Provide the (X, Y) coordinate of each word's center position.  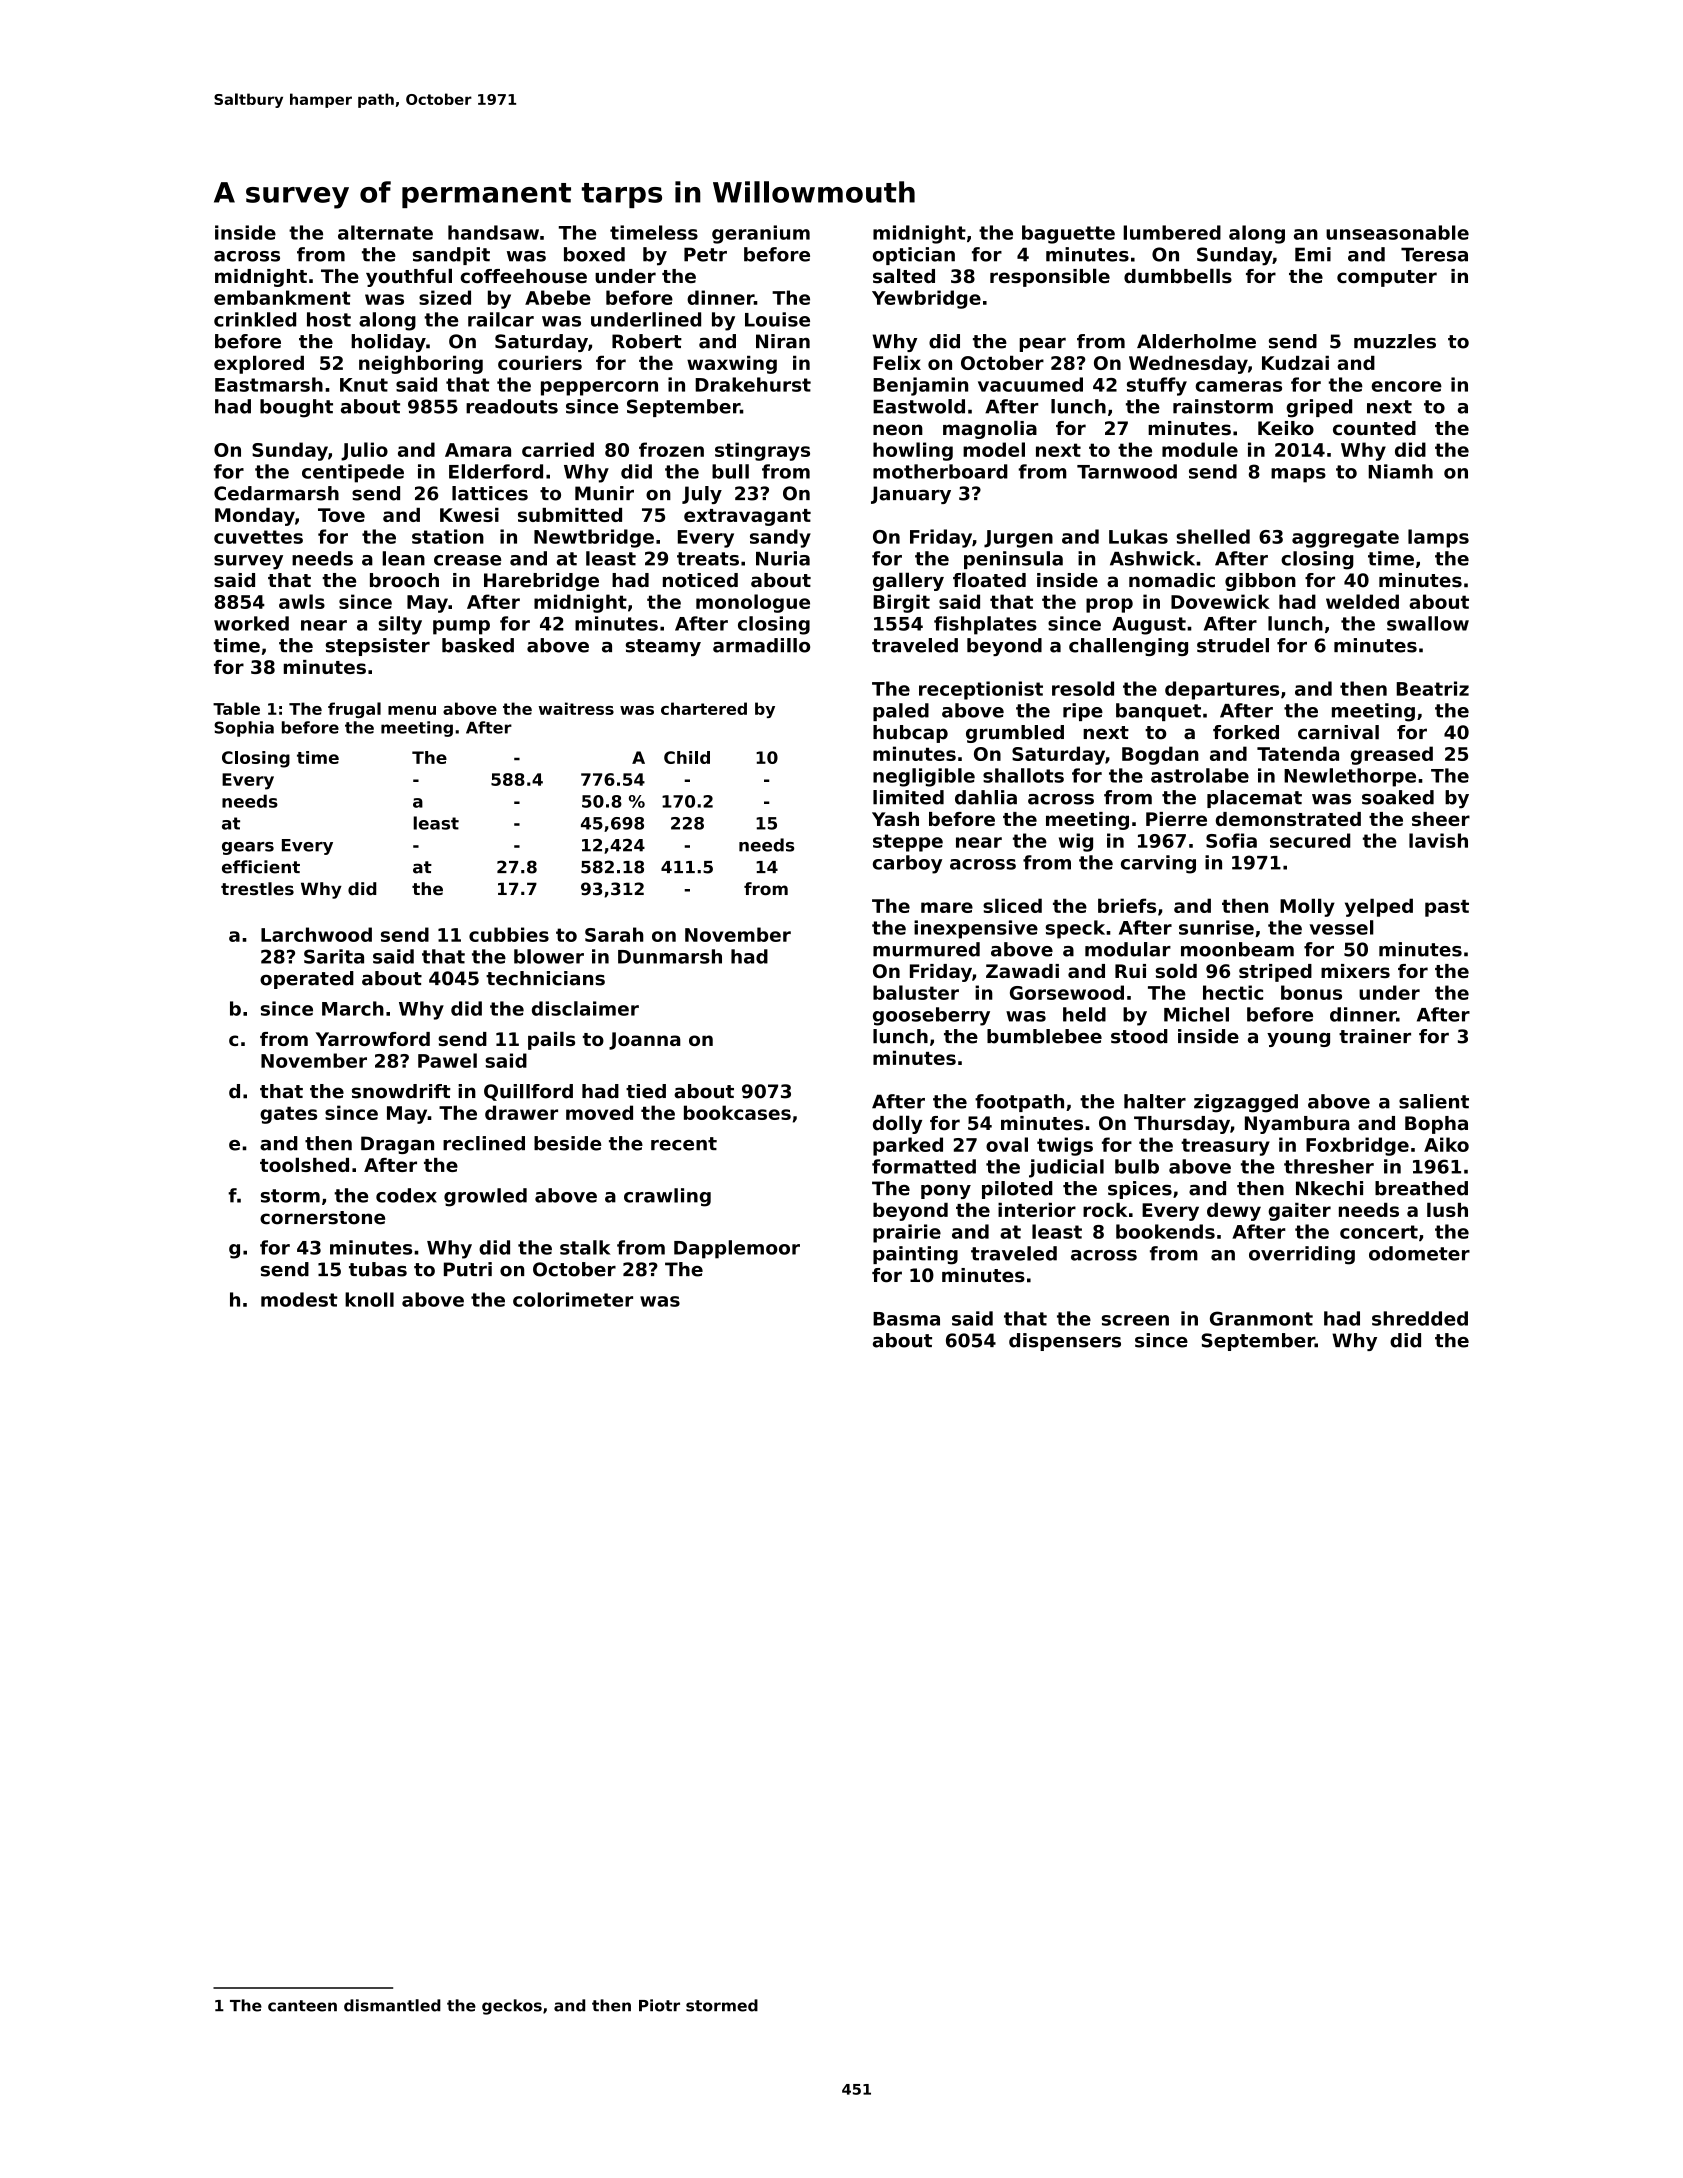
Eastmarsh (269, 384)
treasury (1225, 1147)
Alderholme (1196, 341)
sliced (1012, 905)
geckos (512, 2007)
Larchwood (316, 934)
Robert (647, 341)
